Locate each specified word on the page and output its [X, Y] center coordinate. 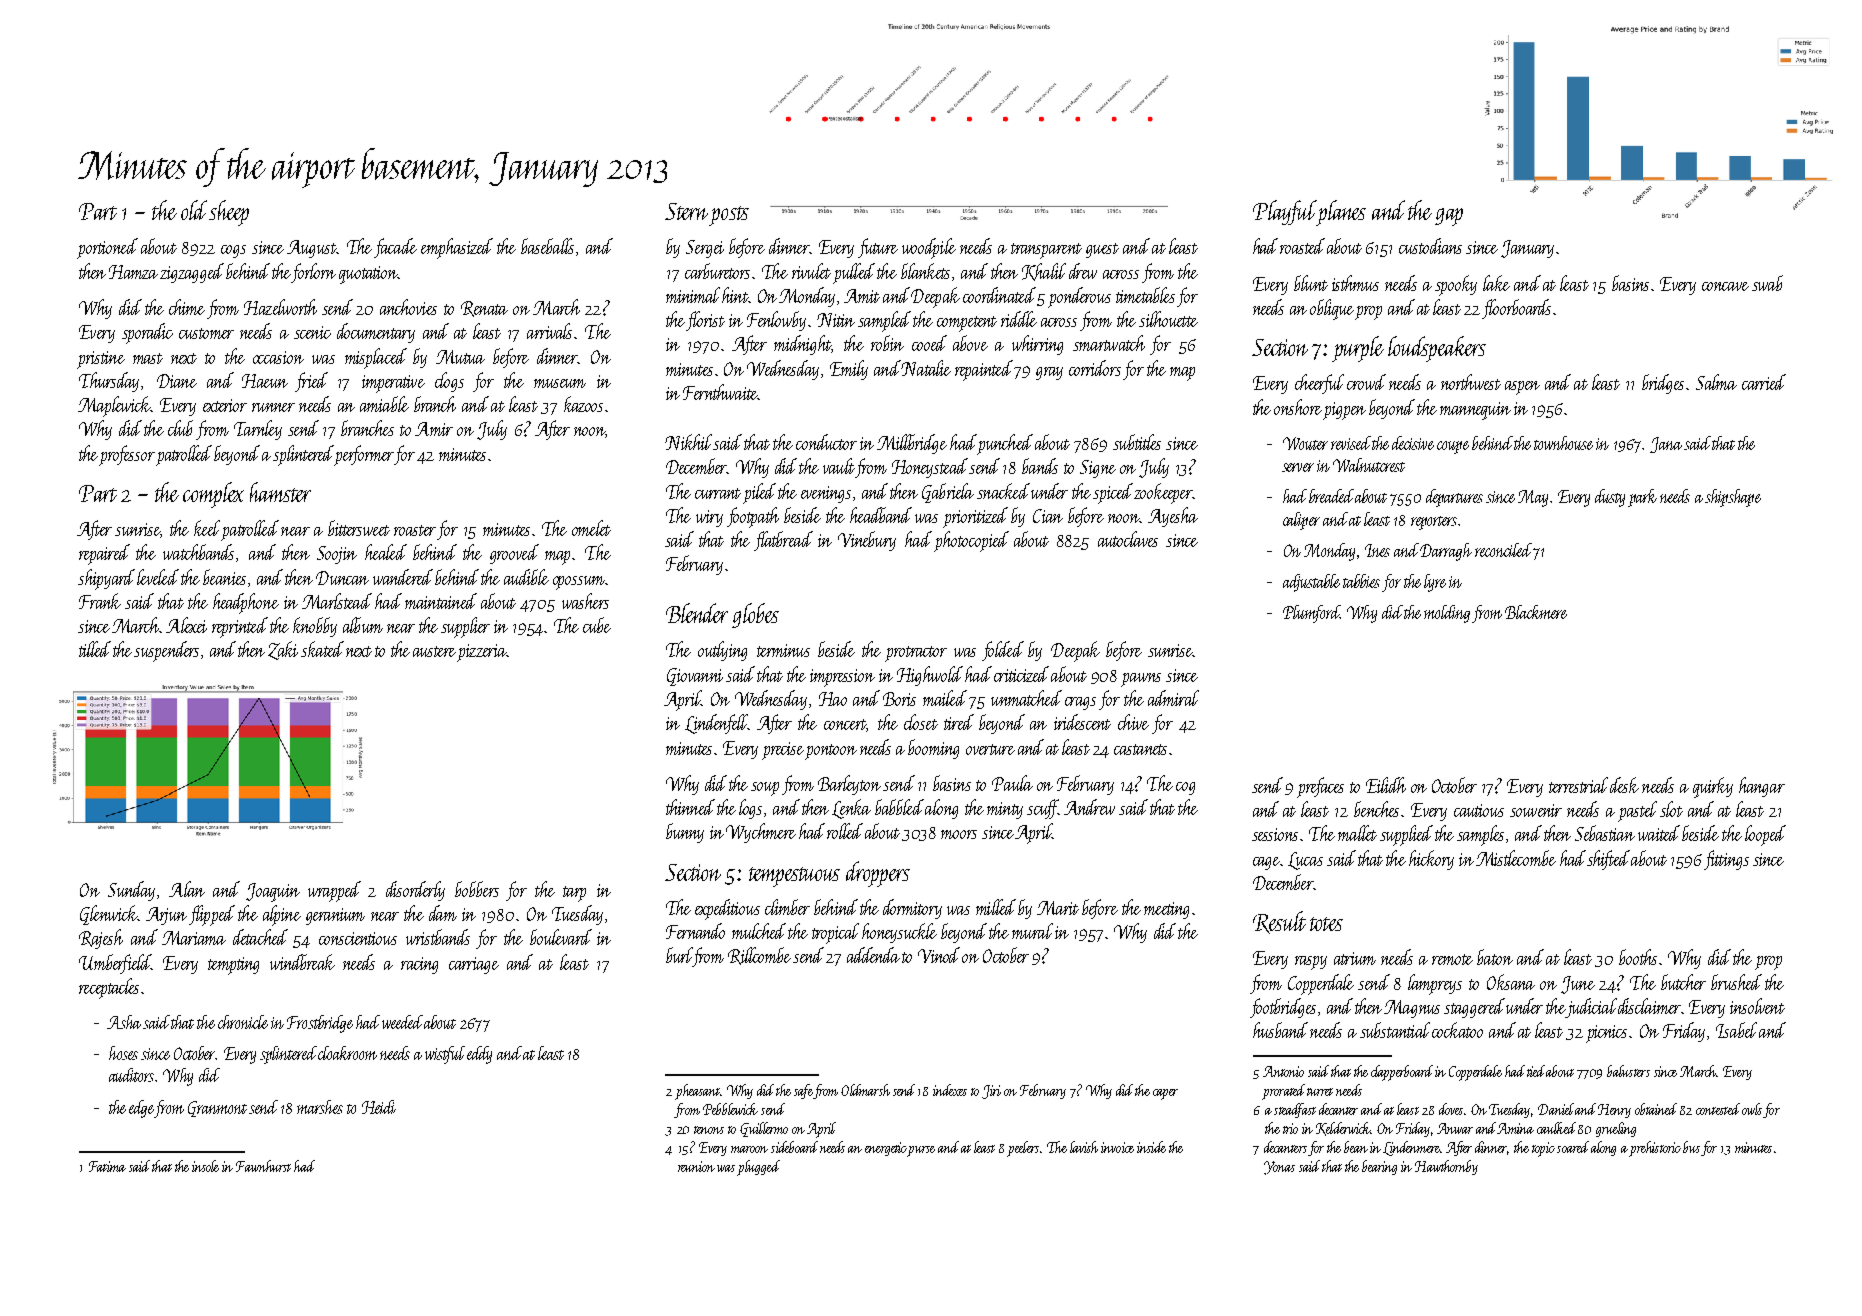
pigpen [1344, 411]
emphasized [457, 248]
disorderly [415, 891]
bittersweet [359, 528]
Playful [1284, 212]
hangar [1762, 787]
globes [755, 615]
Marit [1058, 908]
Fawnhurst [263, 1166]
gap [1449, 217]
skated [322, 649]
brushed [1736, 982]
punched [1005, 444]
